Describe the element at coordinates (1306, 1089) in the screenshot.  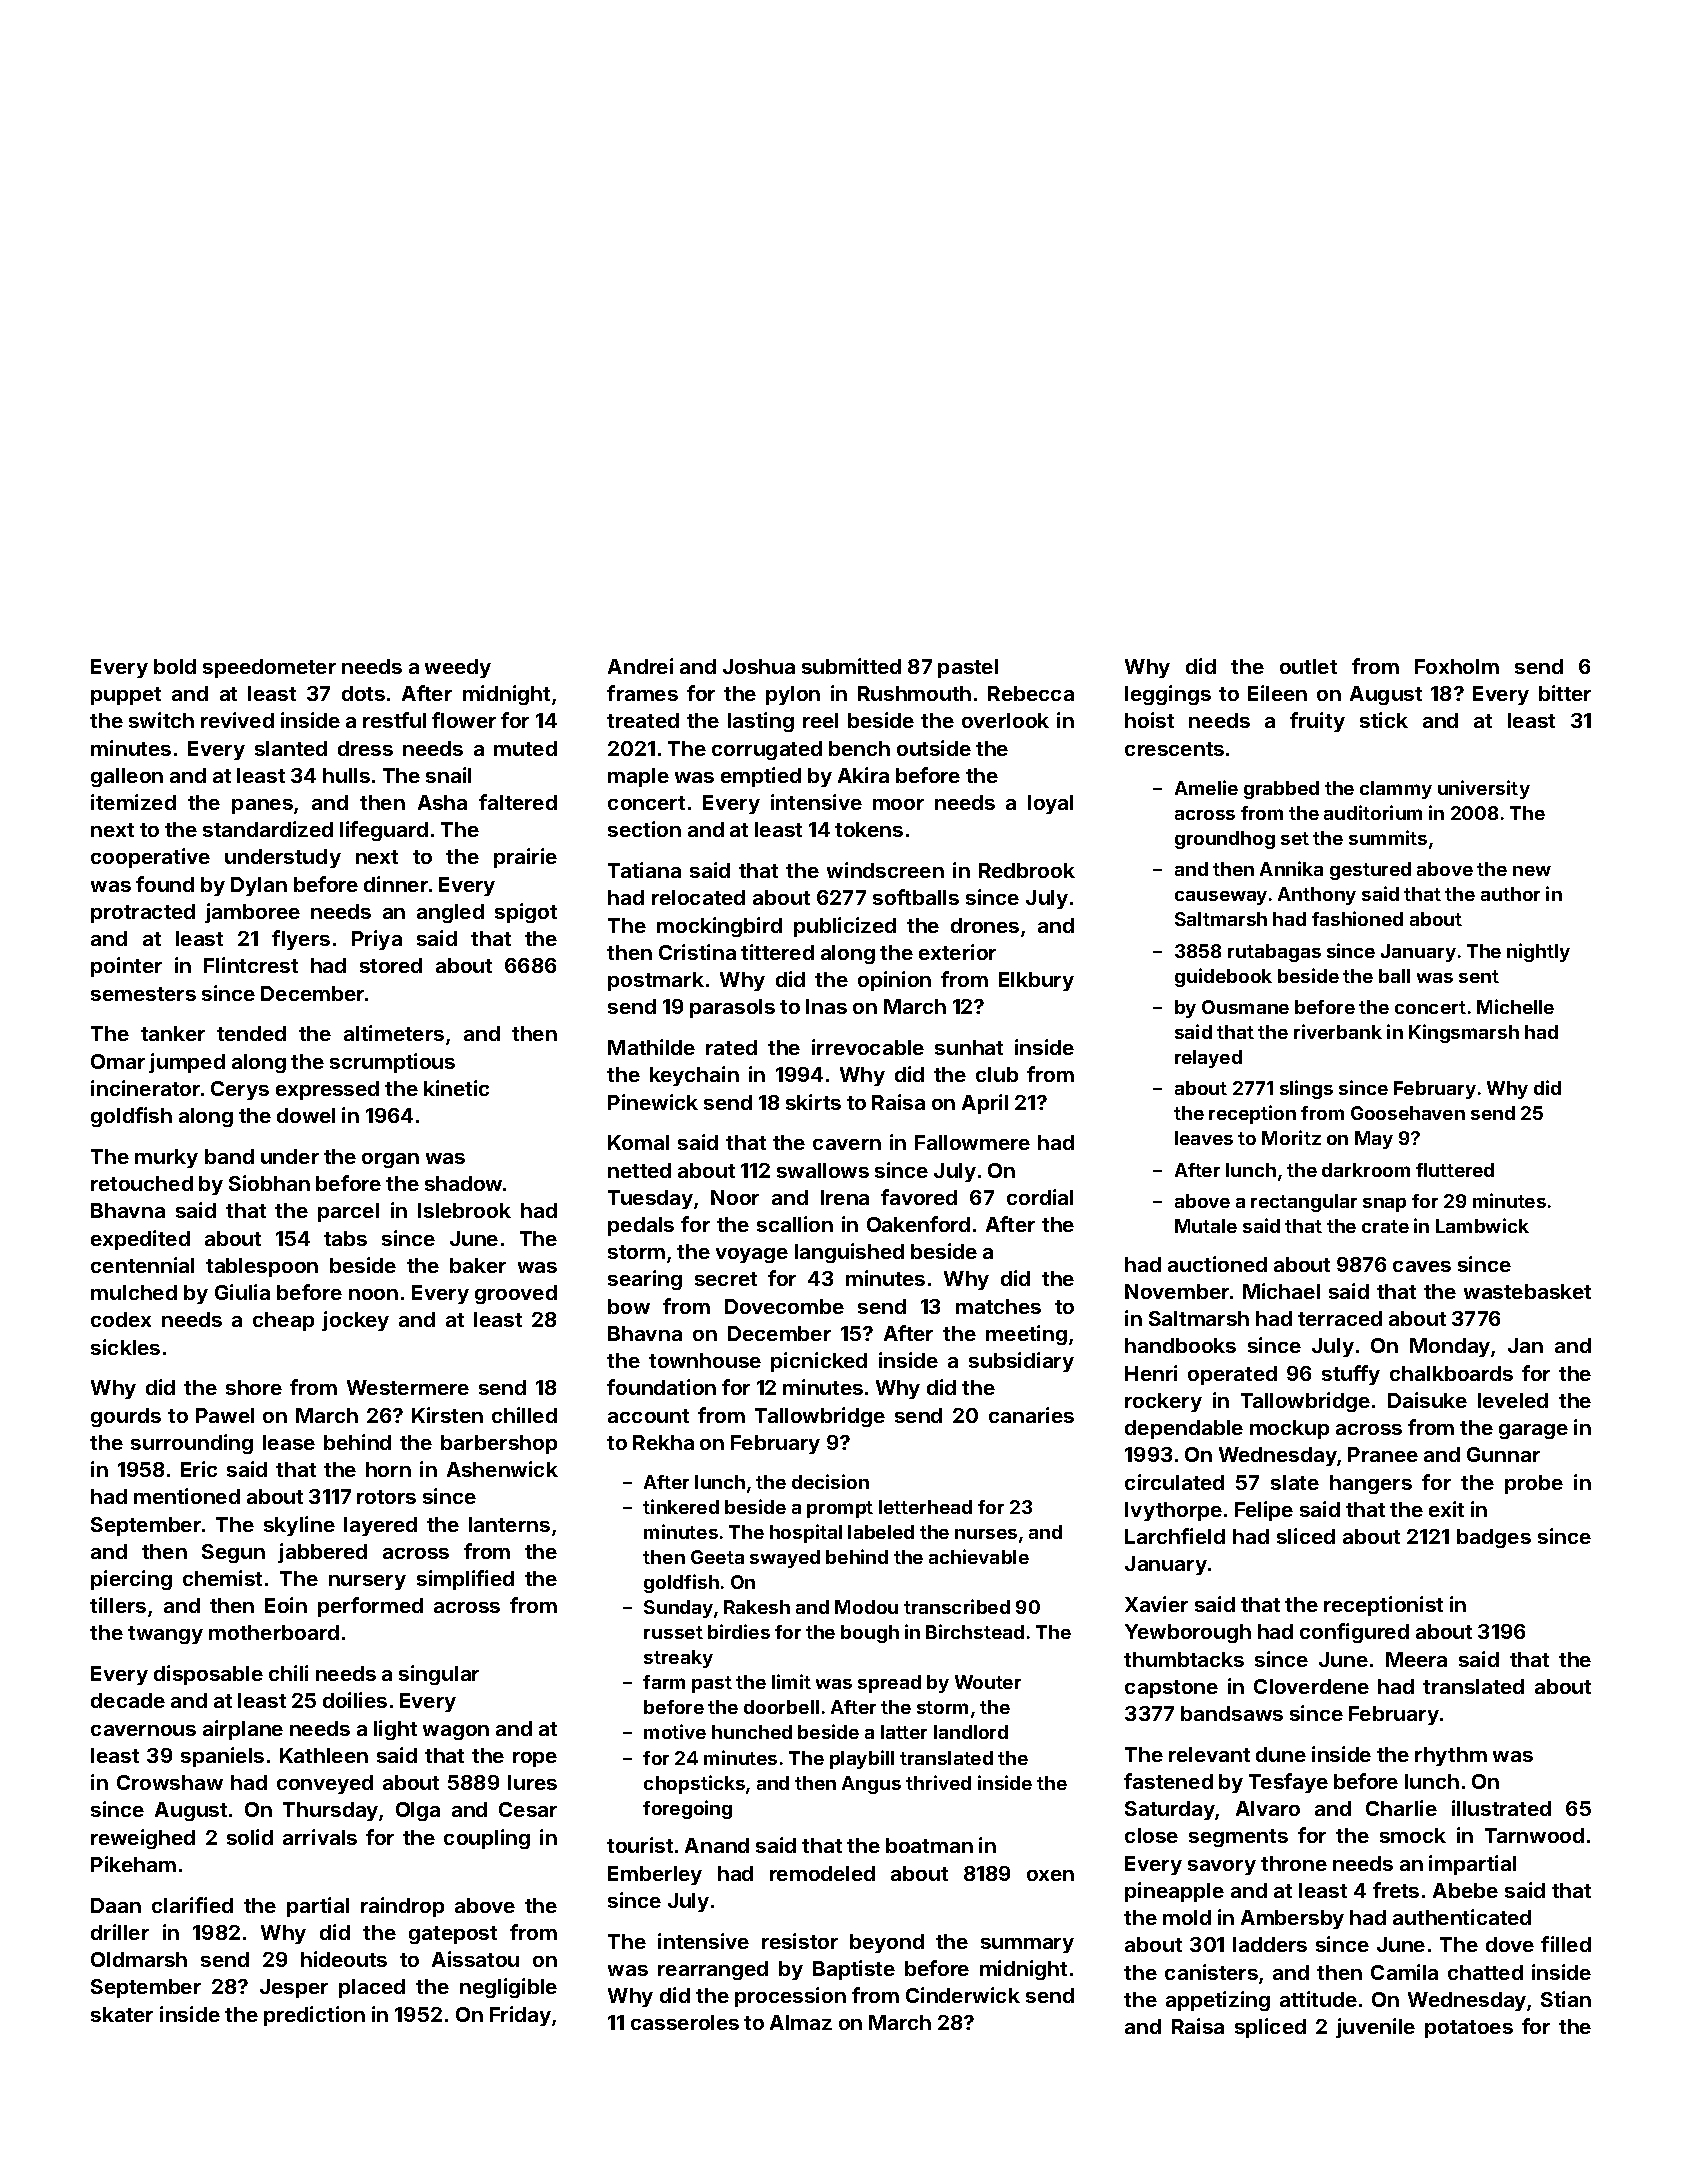
I see `slings` at that location.
